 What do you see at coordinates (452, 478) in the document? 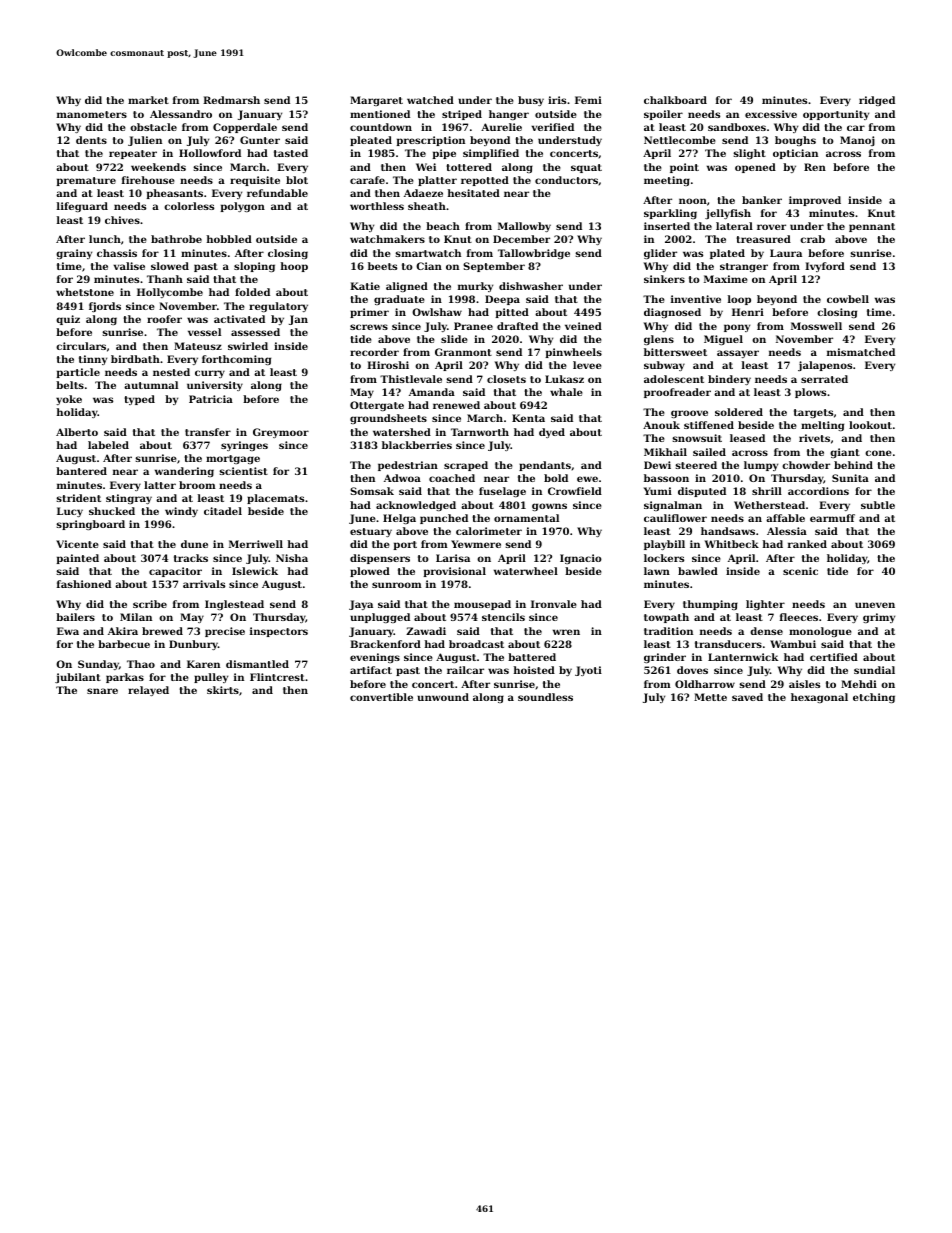
I see `coached` at bounding box center [452, 478].
